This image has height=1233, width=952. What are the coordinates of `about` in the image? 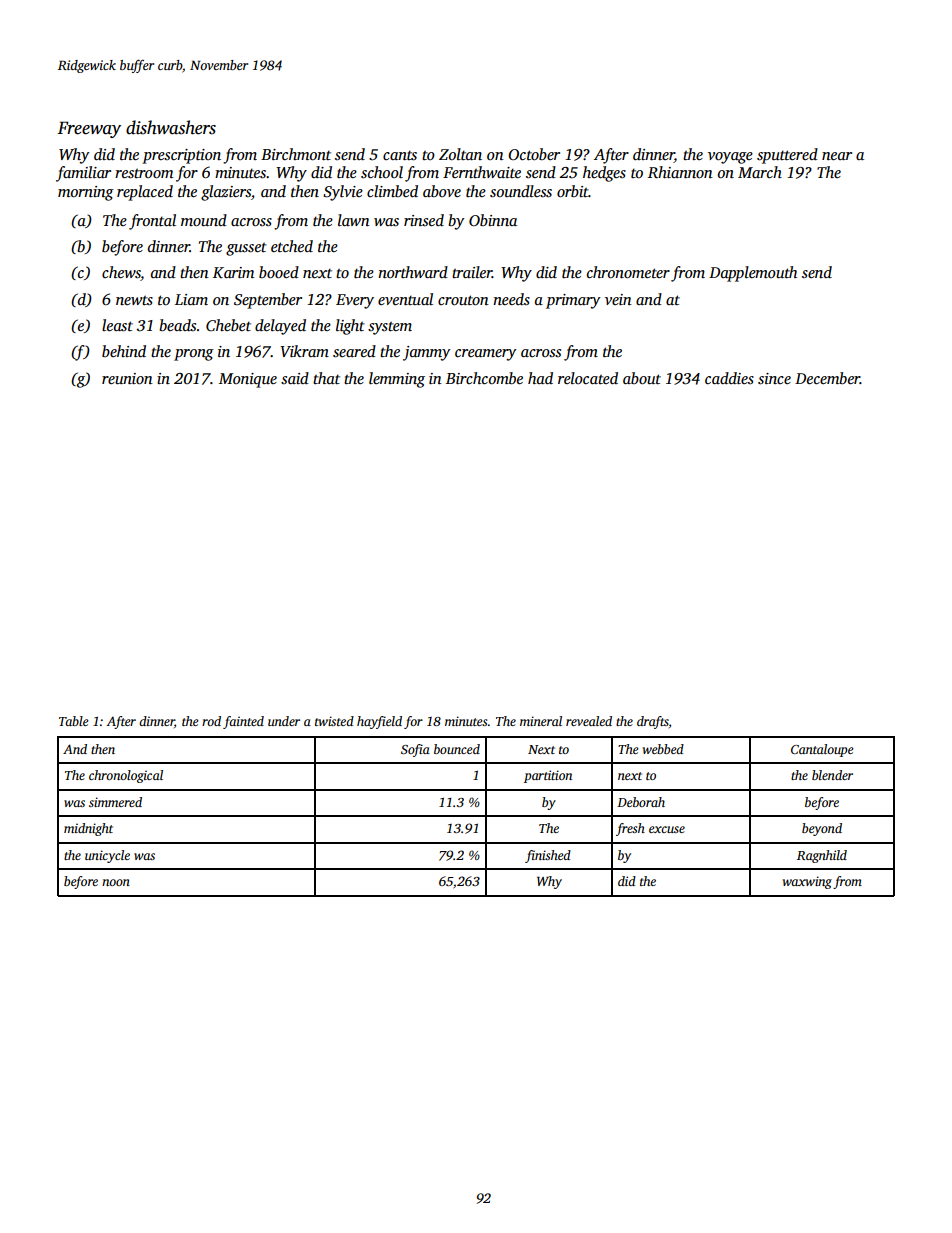 It's located at (642, 378).
